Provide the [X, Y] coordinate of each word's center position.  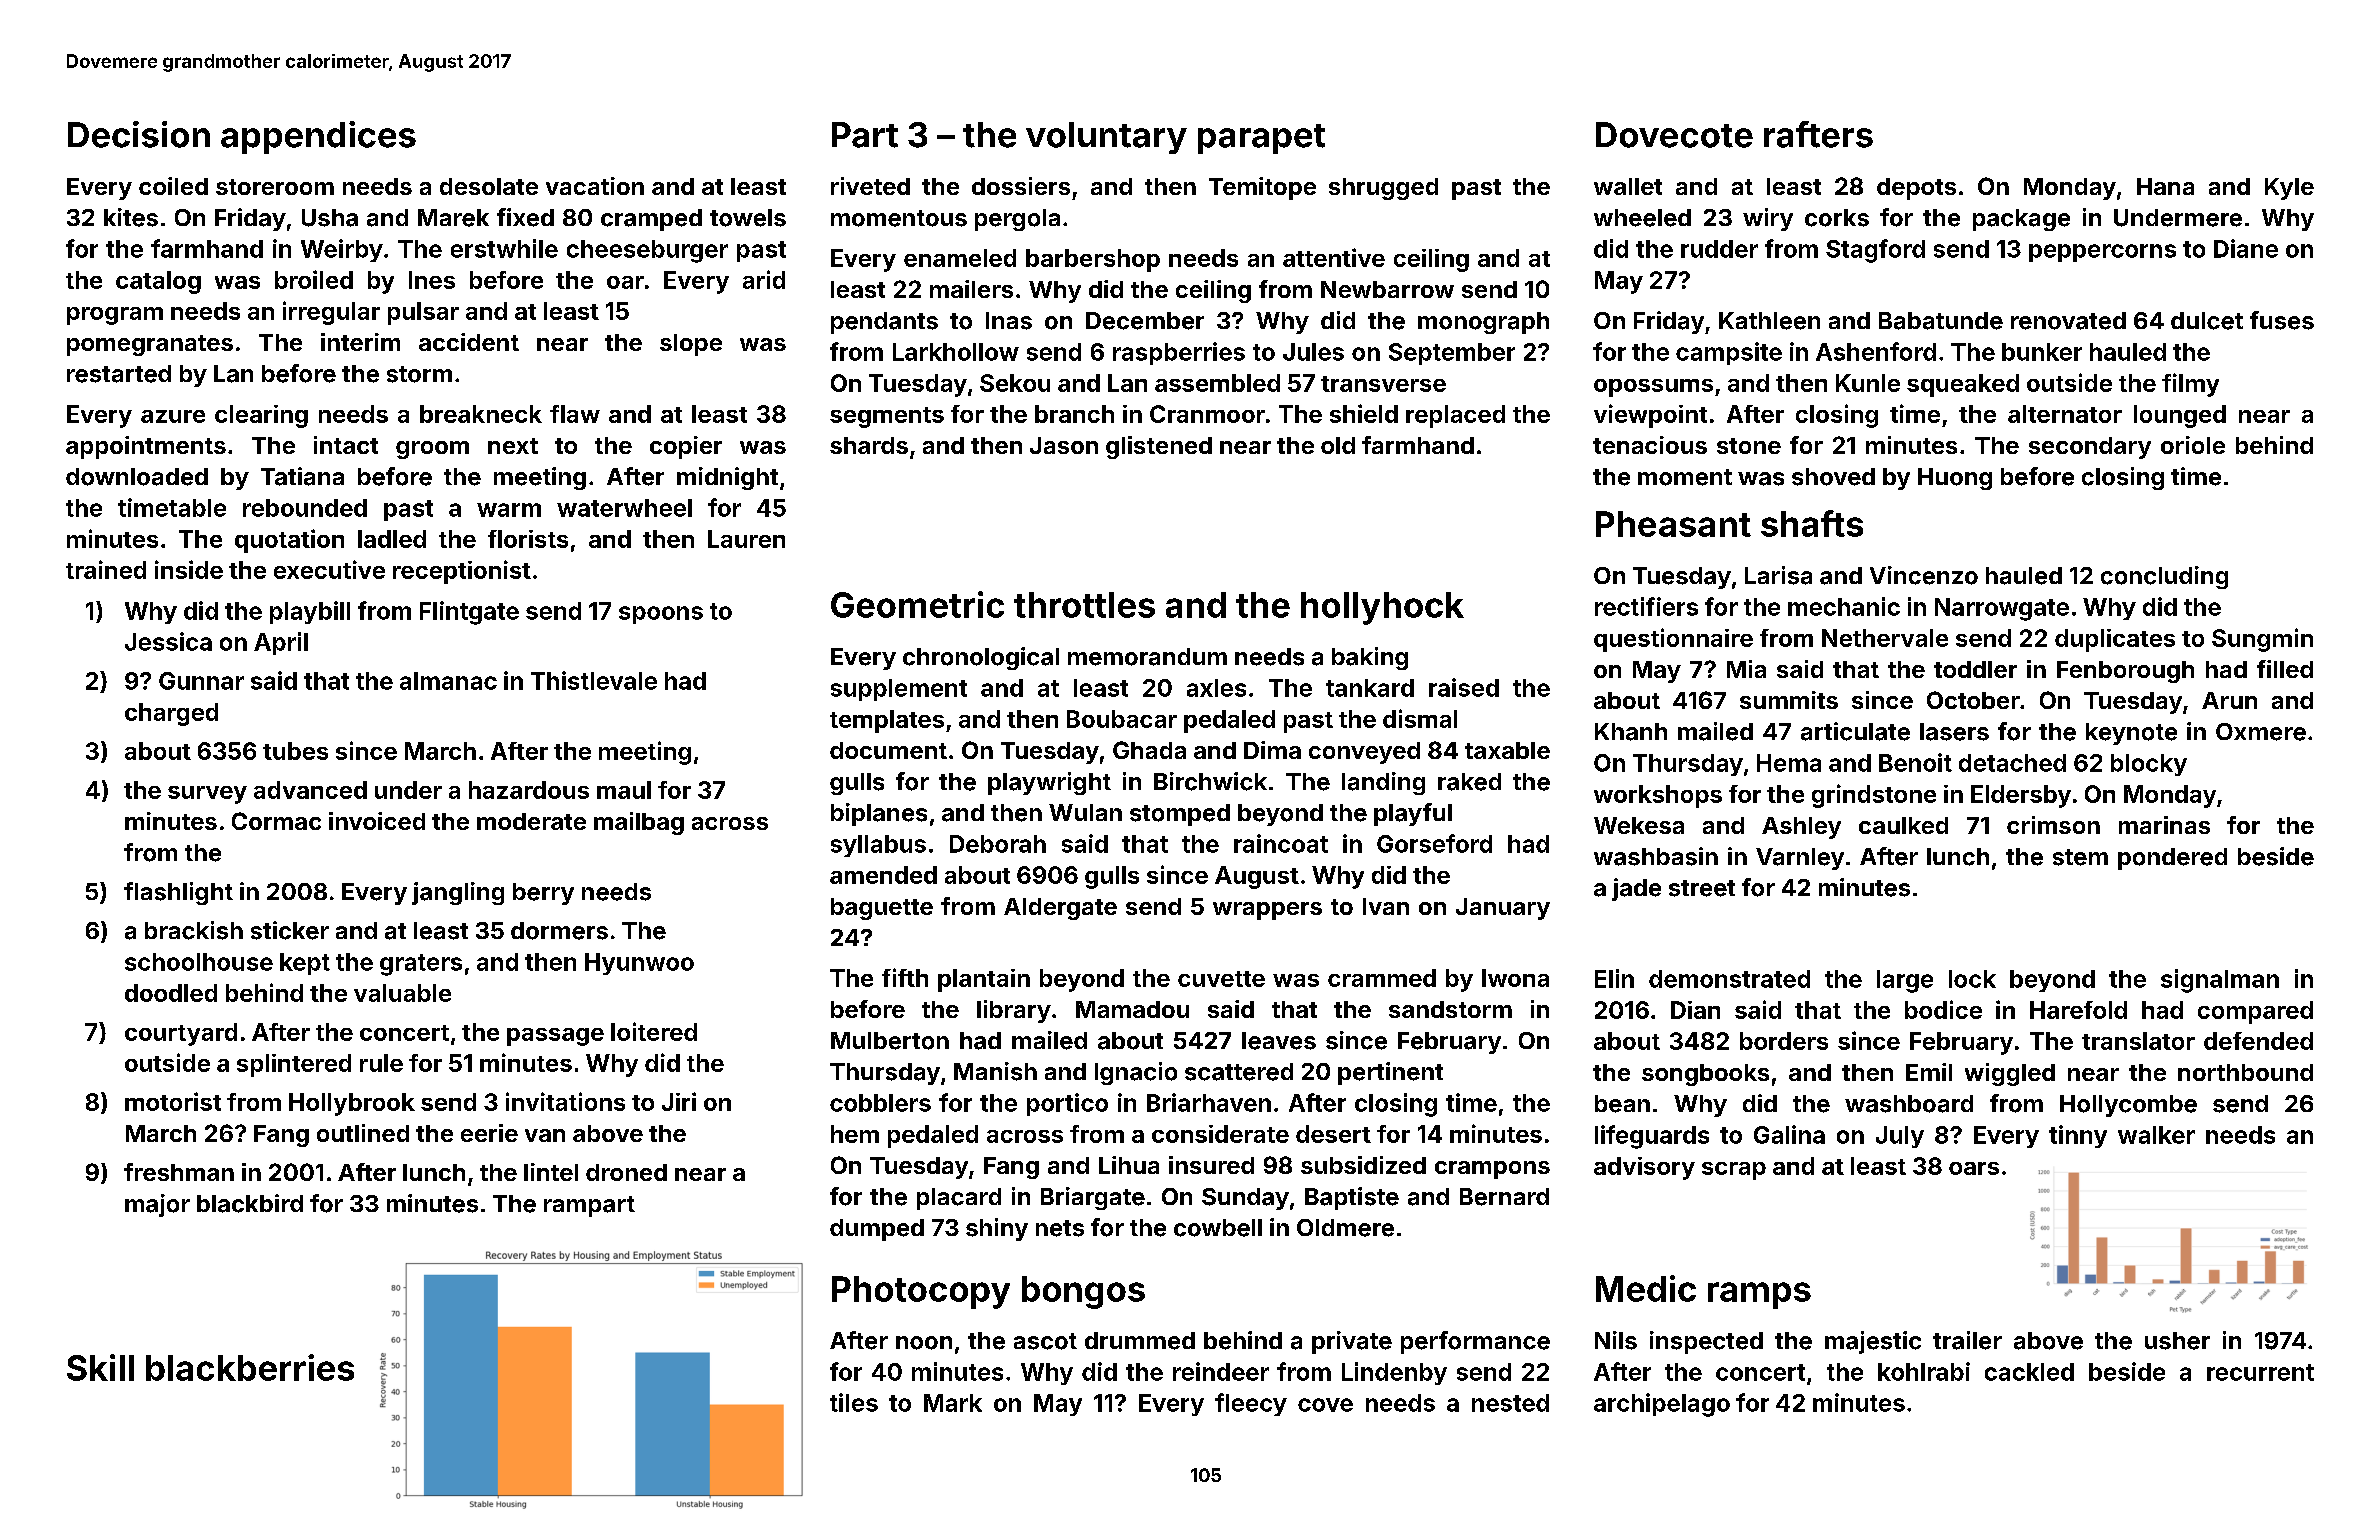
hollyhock [1382, 608]
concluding [2164, 577]
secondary [2090, 448]
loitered [654, 1031]
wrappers [1267, 911]
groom [432, 450]
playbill [310, 612]
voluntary [1106, 138]
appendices [318, 137]
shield [1364, 413]
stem [2080, 857]
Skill [100, 1367]
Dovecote [1674, 135]
